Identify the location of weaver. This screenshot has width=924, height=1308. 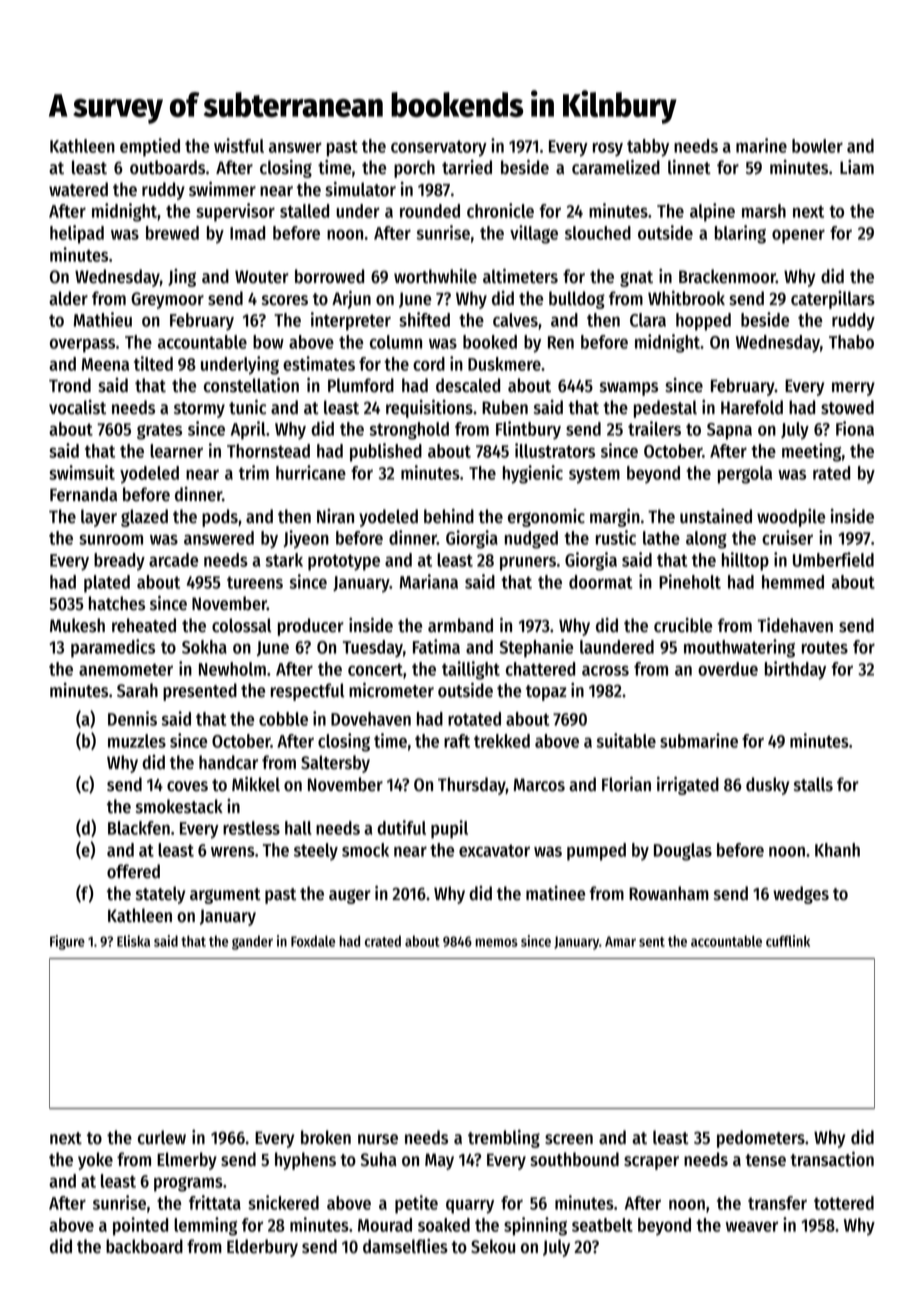
(752, 1226).
